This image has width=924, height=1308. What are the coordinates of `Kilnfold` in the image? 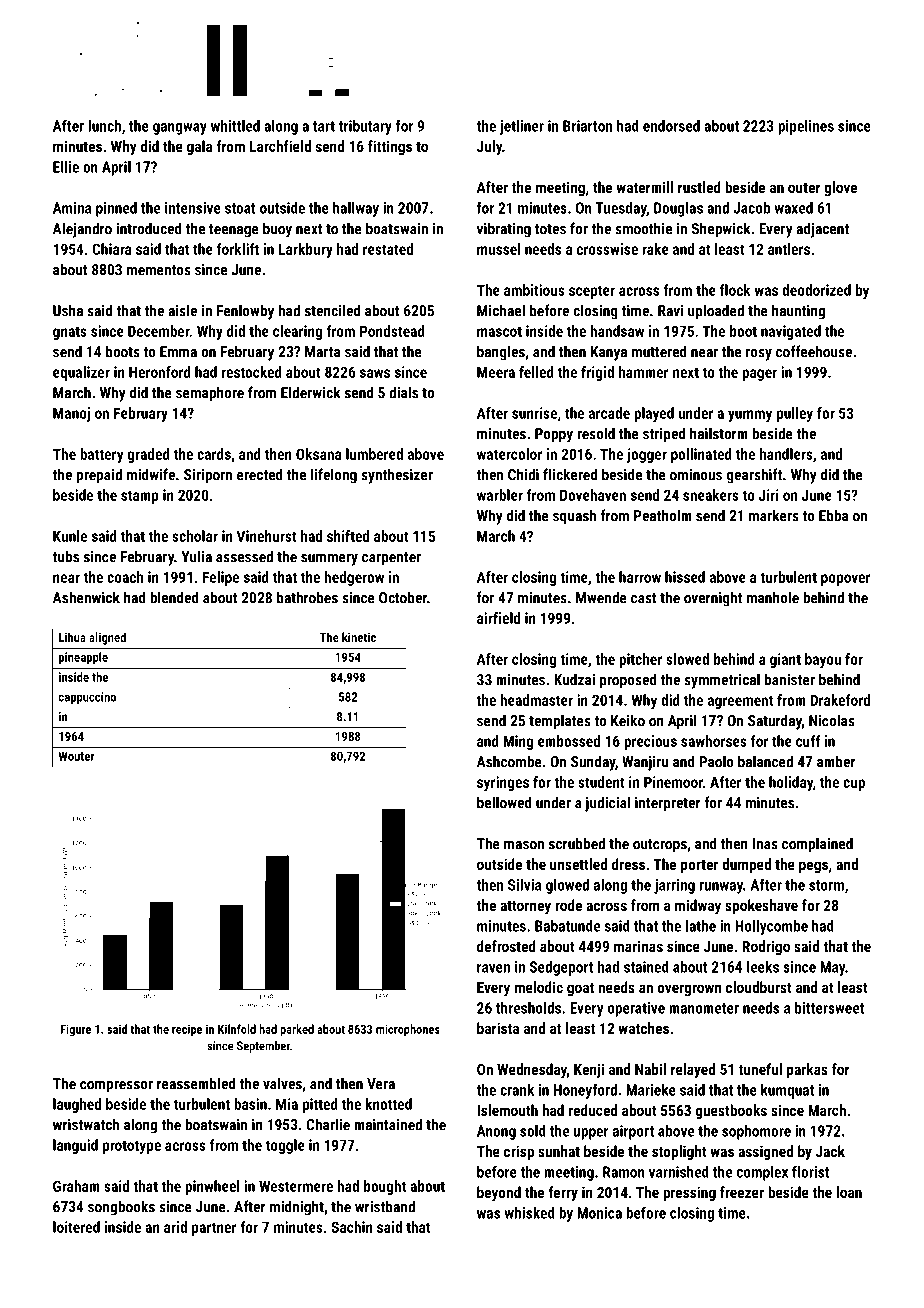 It's located at (237, 1029).
